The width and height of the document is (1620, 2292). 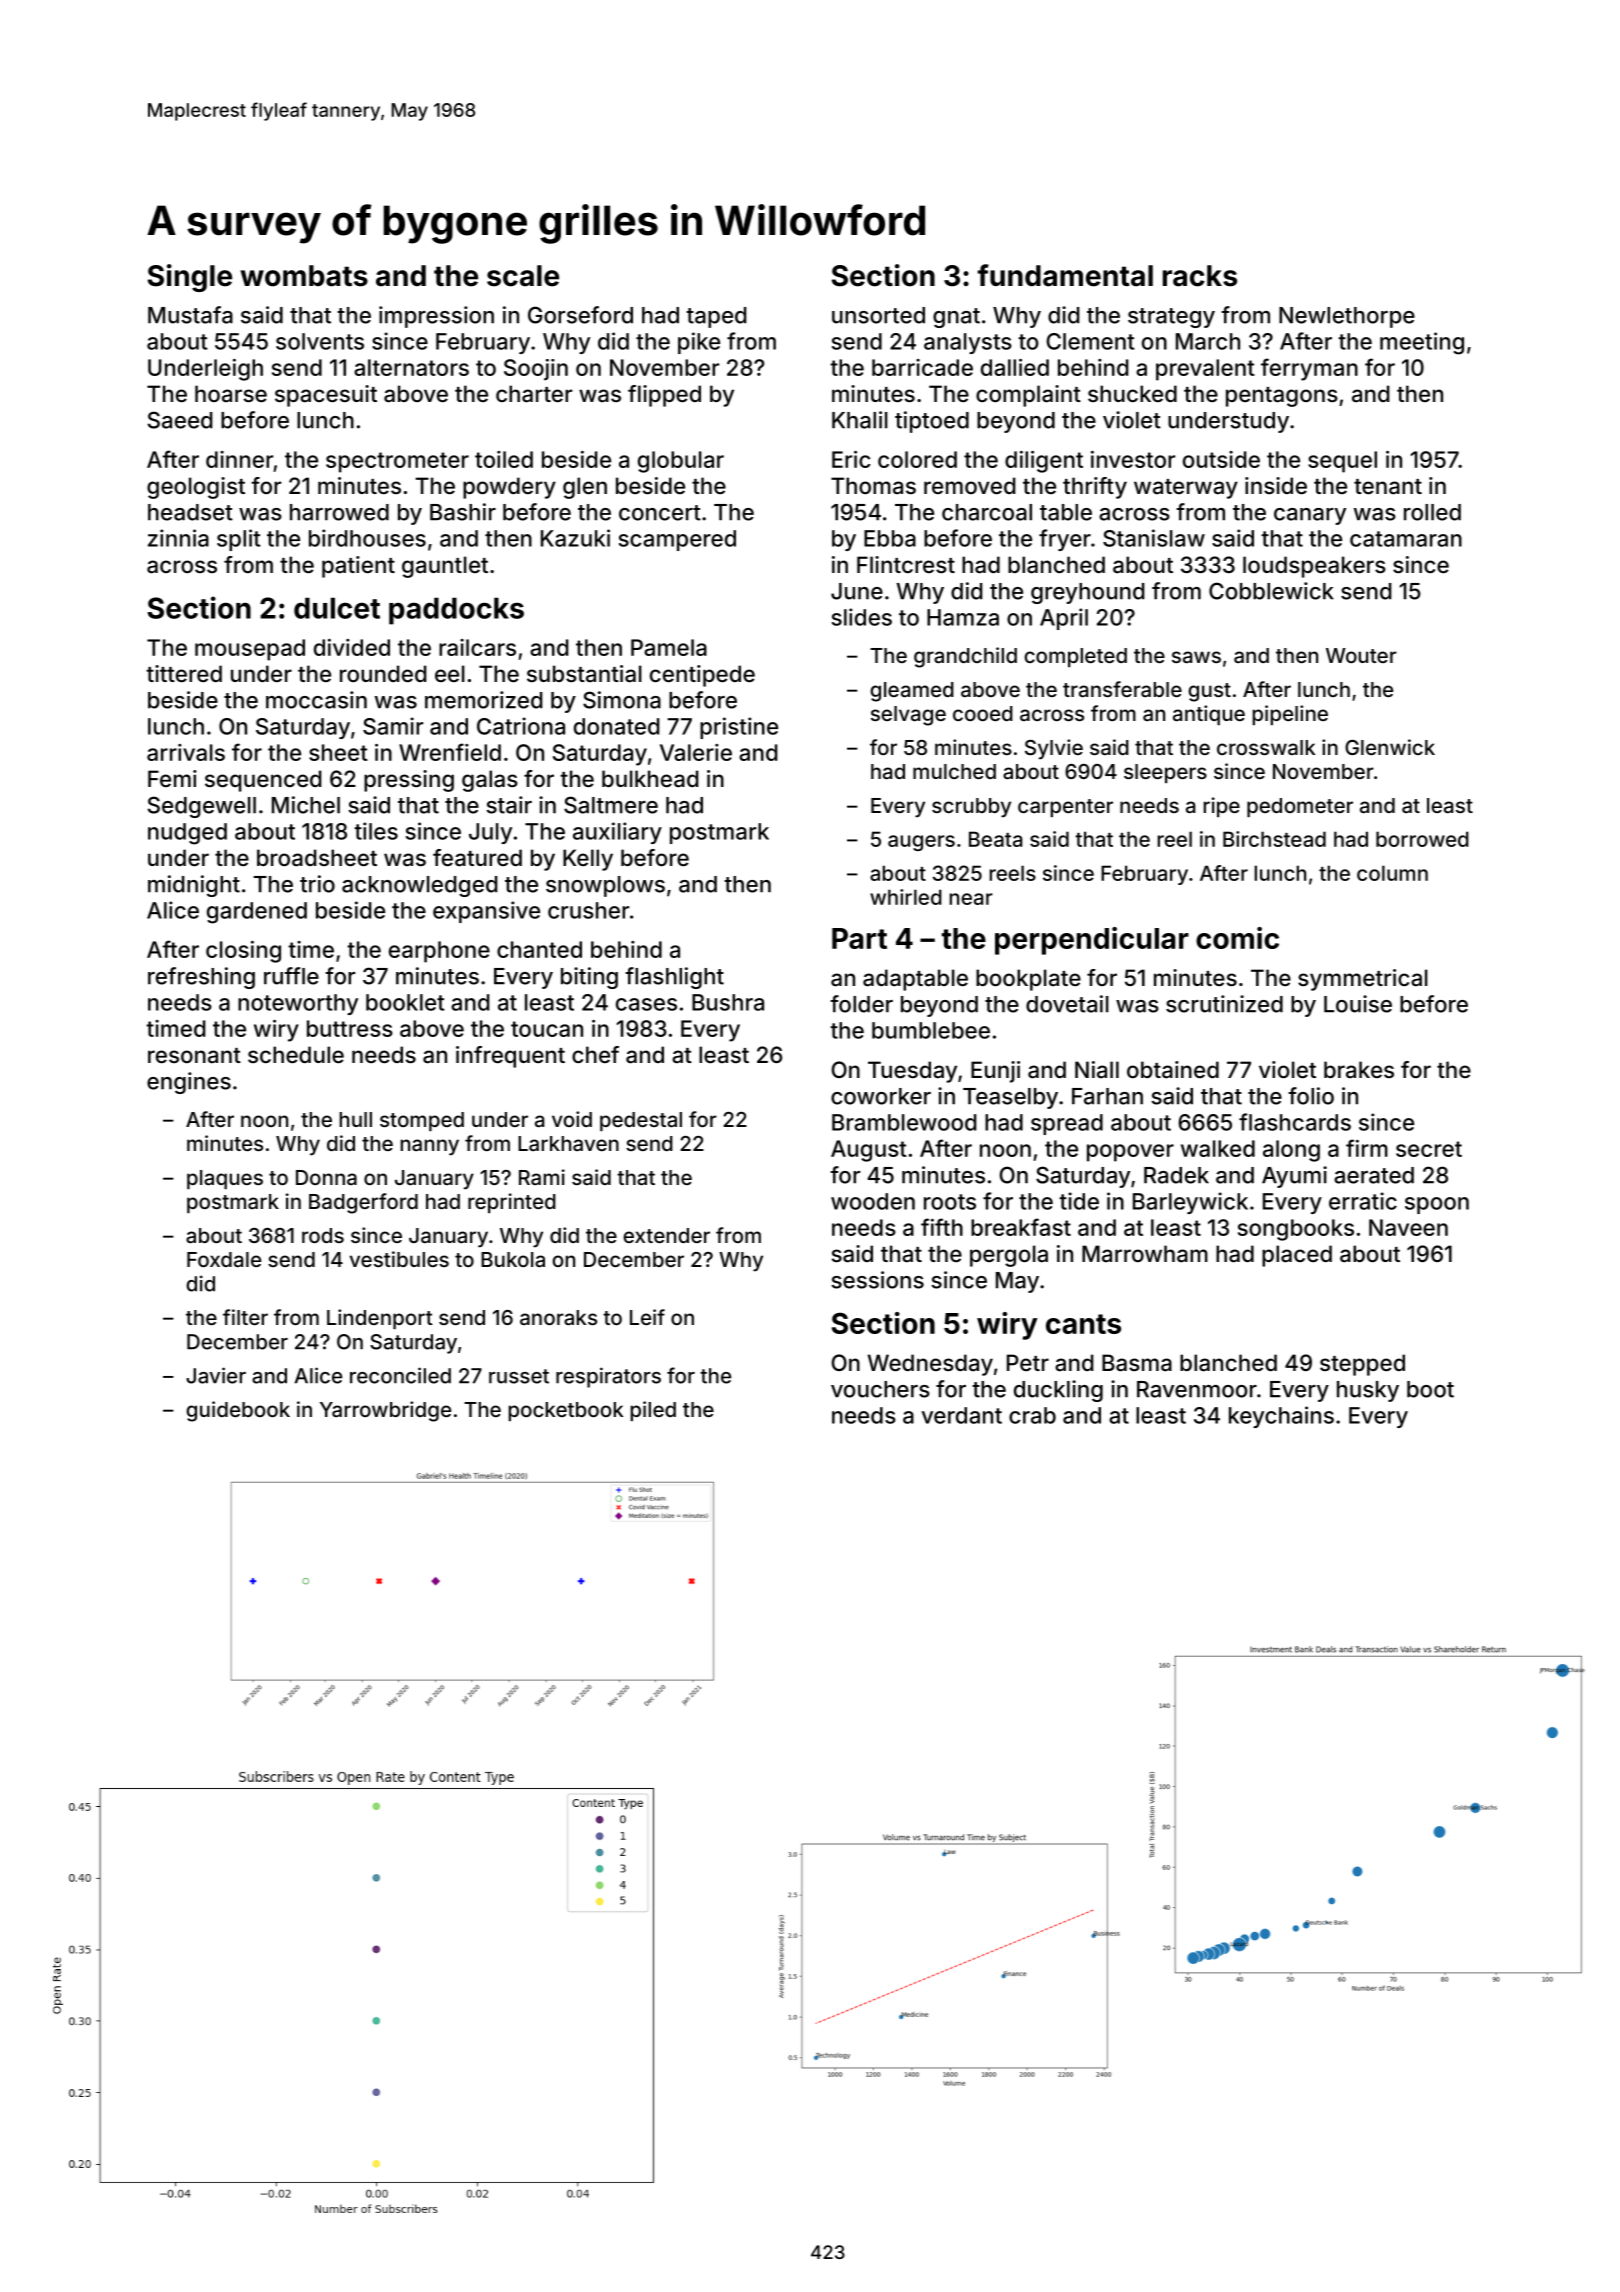 What do you see at coordinates (878, 315) in the document?
I see `unsorted` at bounding box center [878, 315].
